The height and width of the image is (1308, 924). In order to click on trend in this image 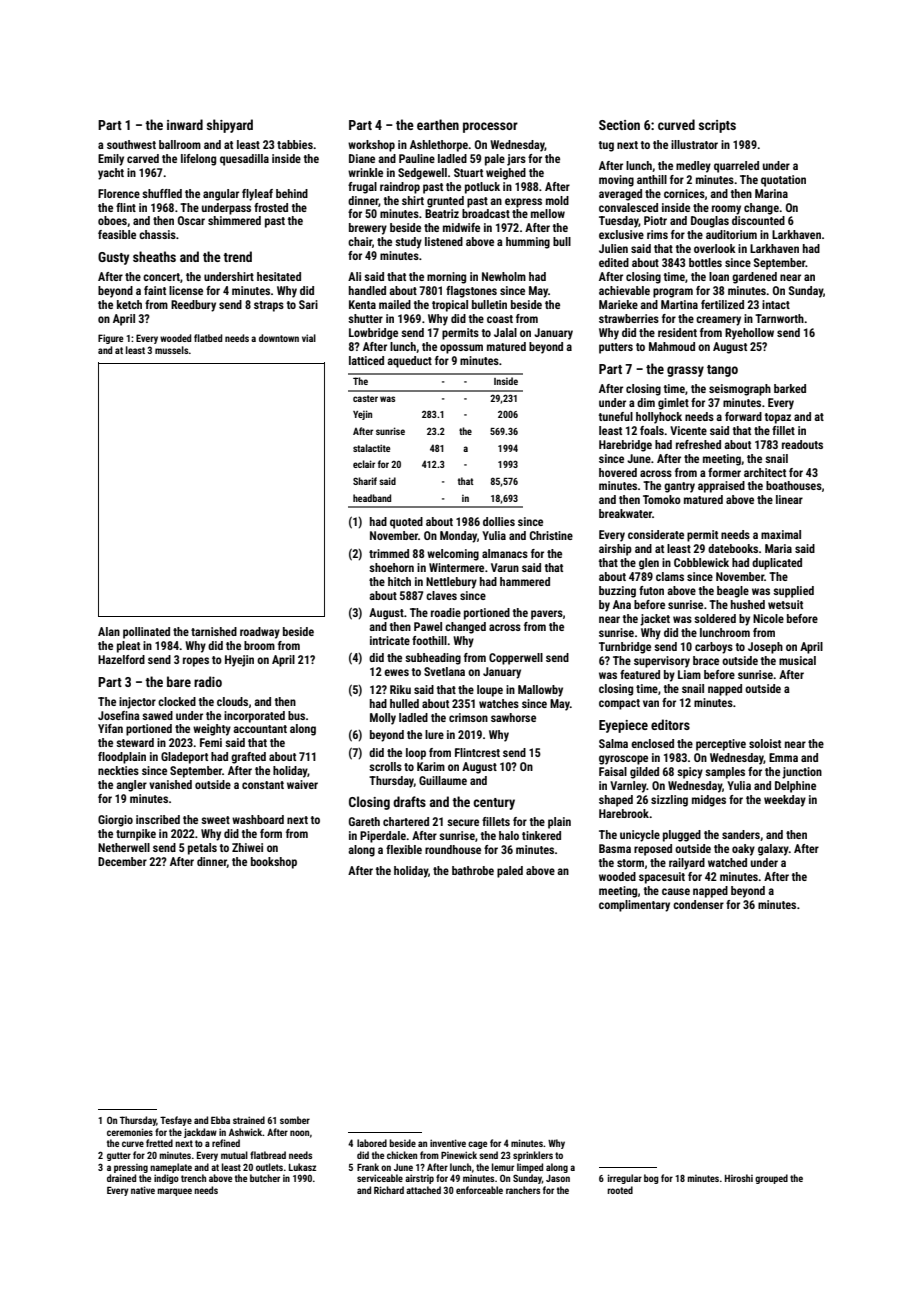, I will do `click(237, 256)`.
